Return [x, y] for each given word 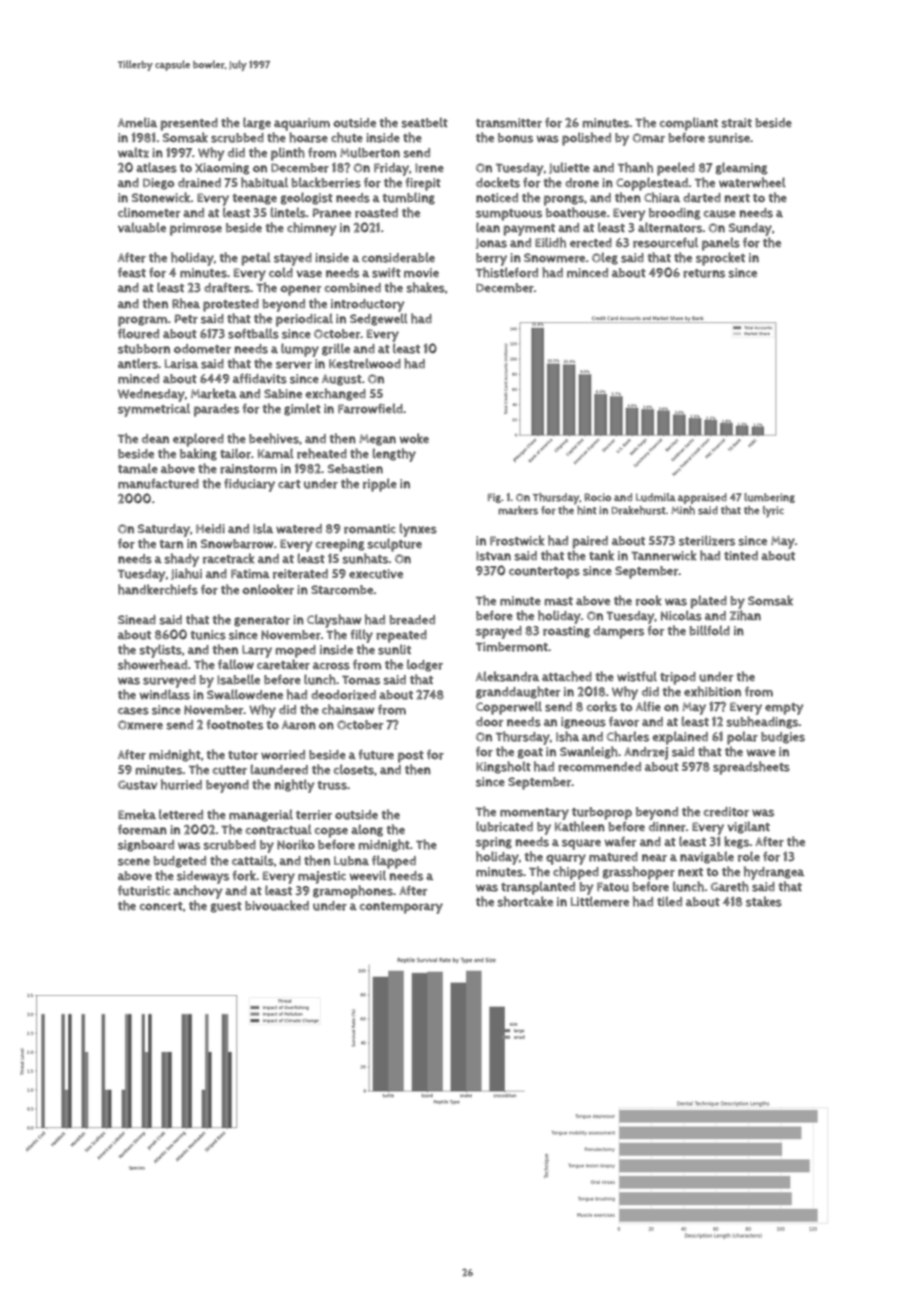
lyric [773, 512]
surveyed [169, 681]
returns [704, 273]
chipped [576, 873]
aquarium [302, 124]
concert [161, 906]
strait [736, 123]
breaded [412, 620]
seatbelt [424, 122]
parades [216, 410]
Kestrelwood [365, 363]
